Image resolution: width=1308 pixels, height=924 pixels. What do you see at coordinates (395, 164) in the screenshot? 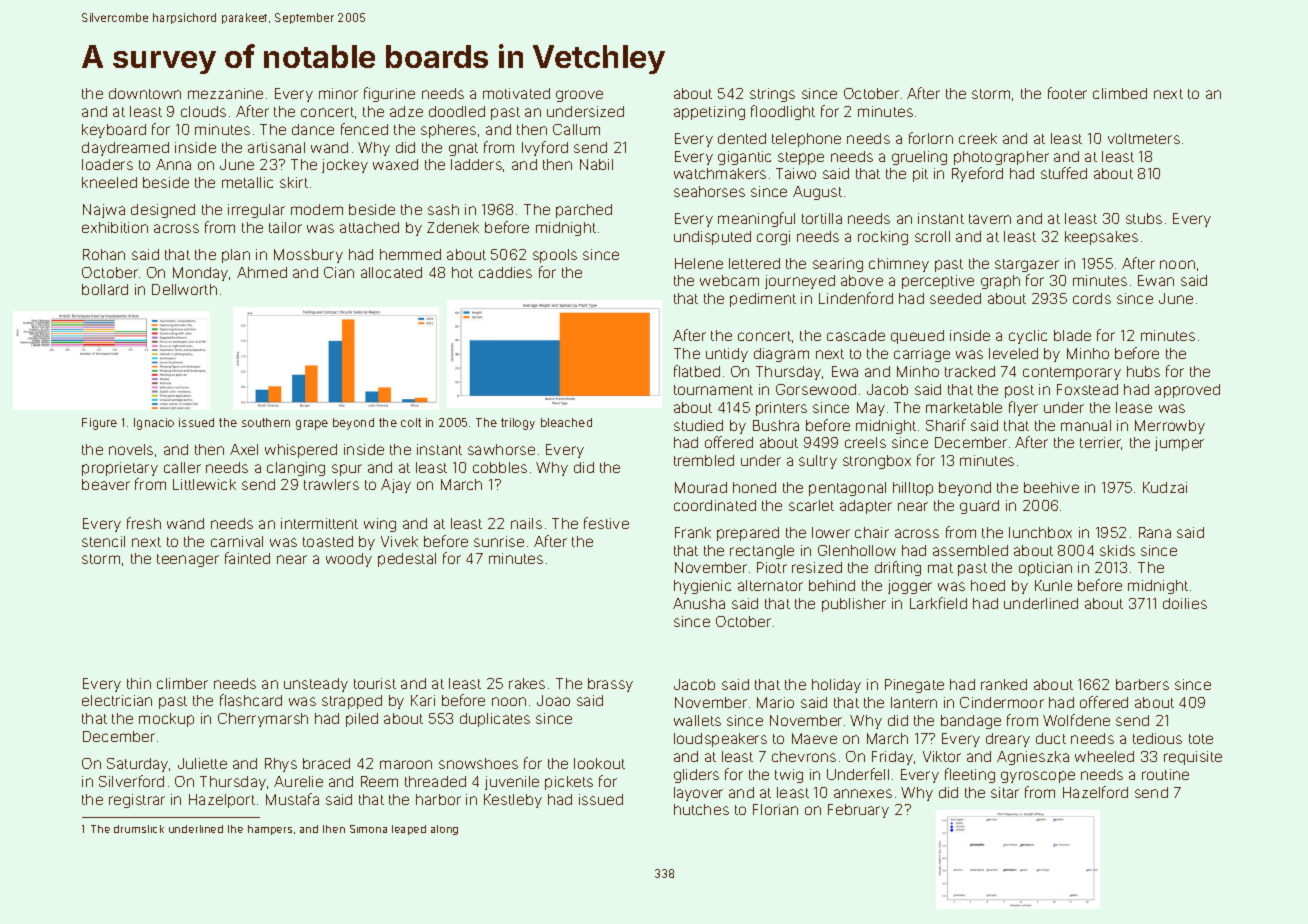
I see `waxed` at bounding box center [395, 164].
